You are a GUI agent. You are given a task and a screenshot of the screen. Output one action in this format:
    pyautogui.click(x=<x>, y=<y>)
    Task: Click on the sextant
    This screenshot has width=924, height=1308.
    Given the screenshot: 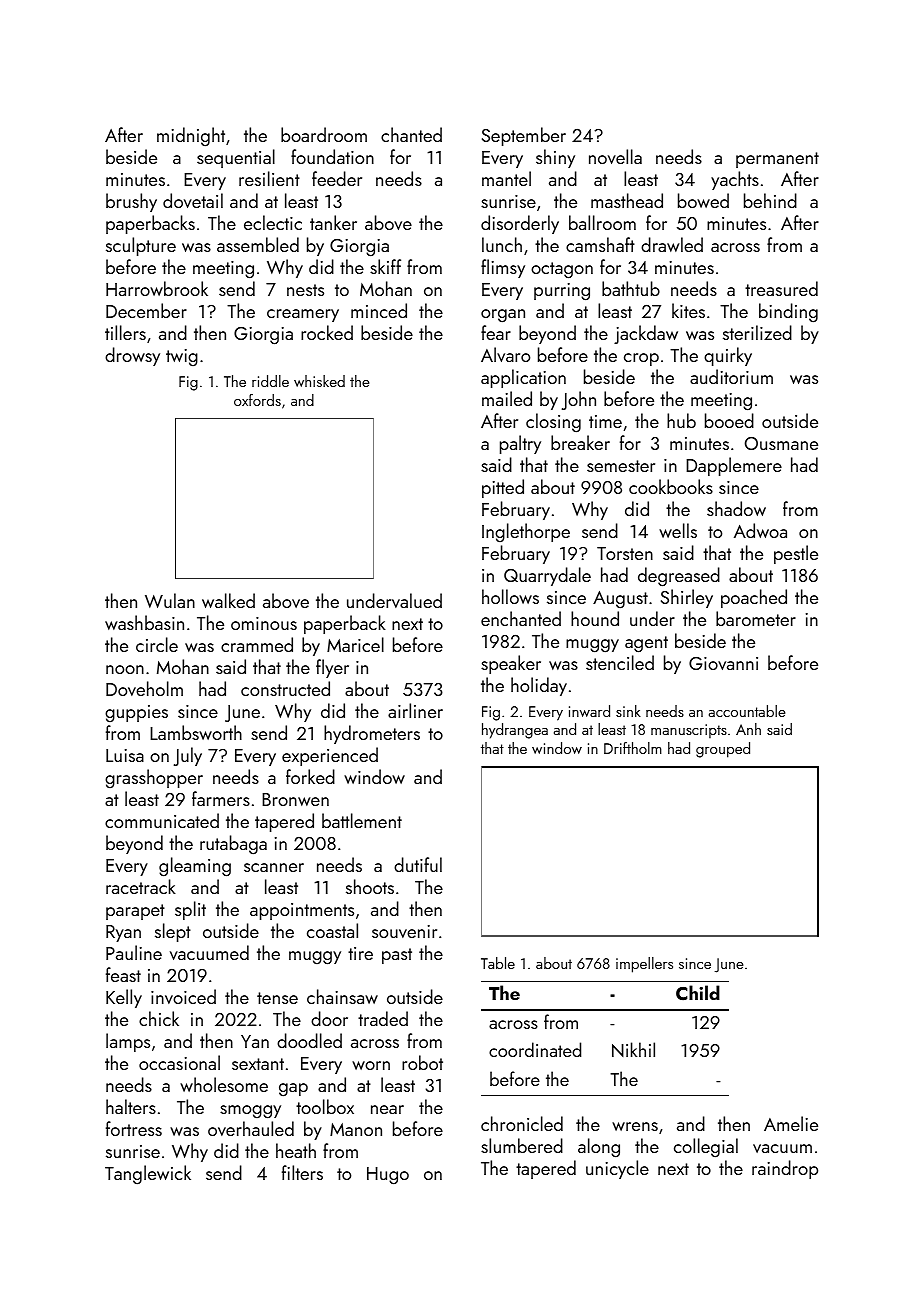 What is the action you would take?
    pyautogui.click(x=258, y=1064)
